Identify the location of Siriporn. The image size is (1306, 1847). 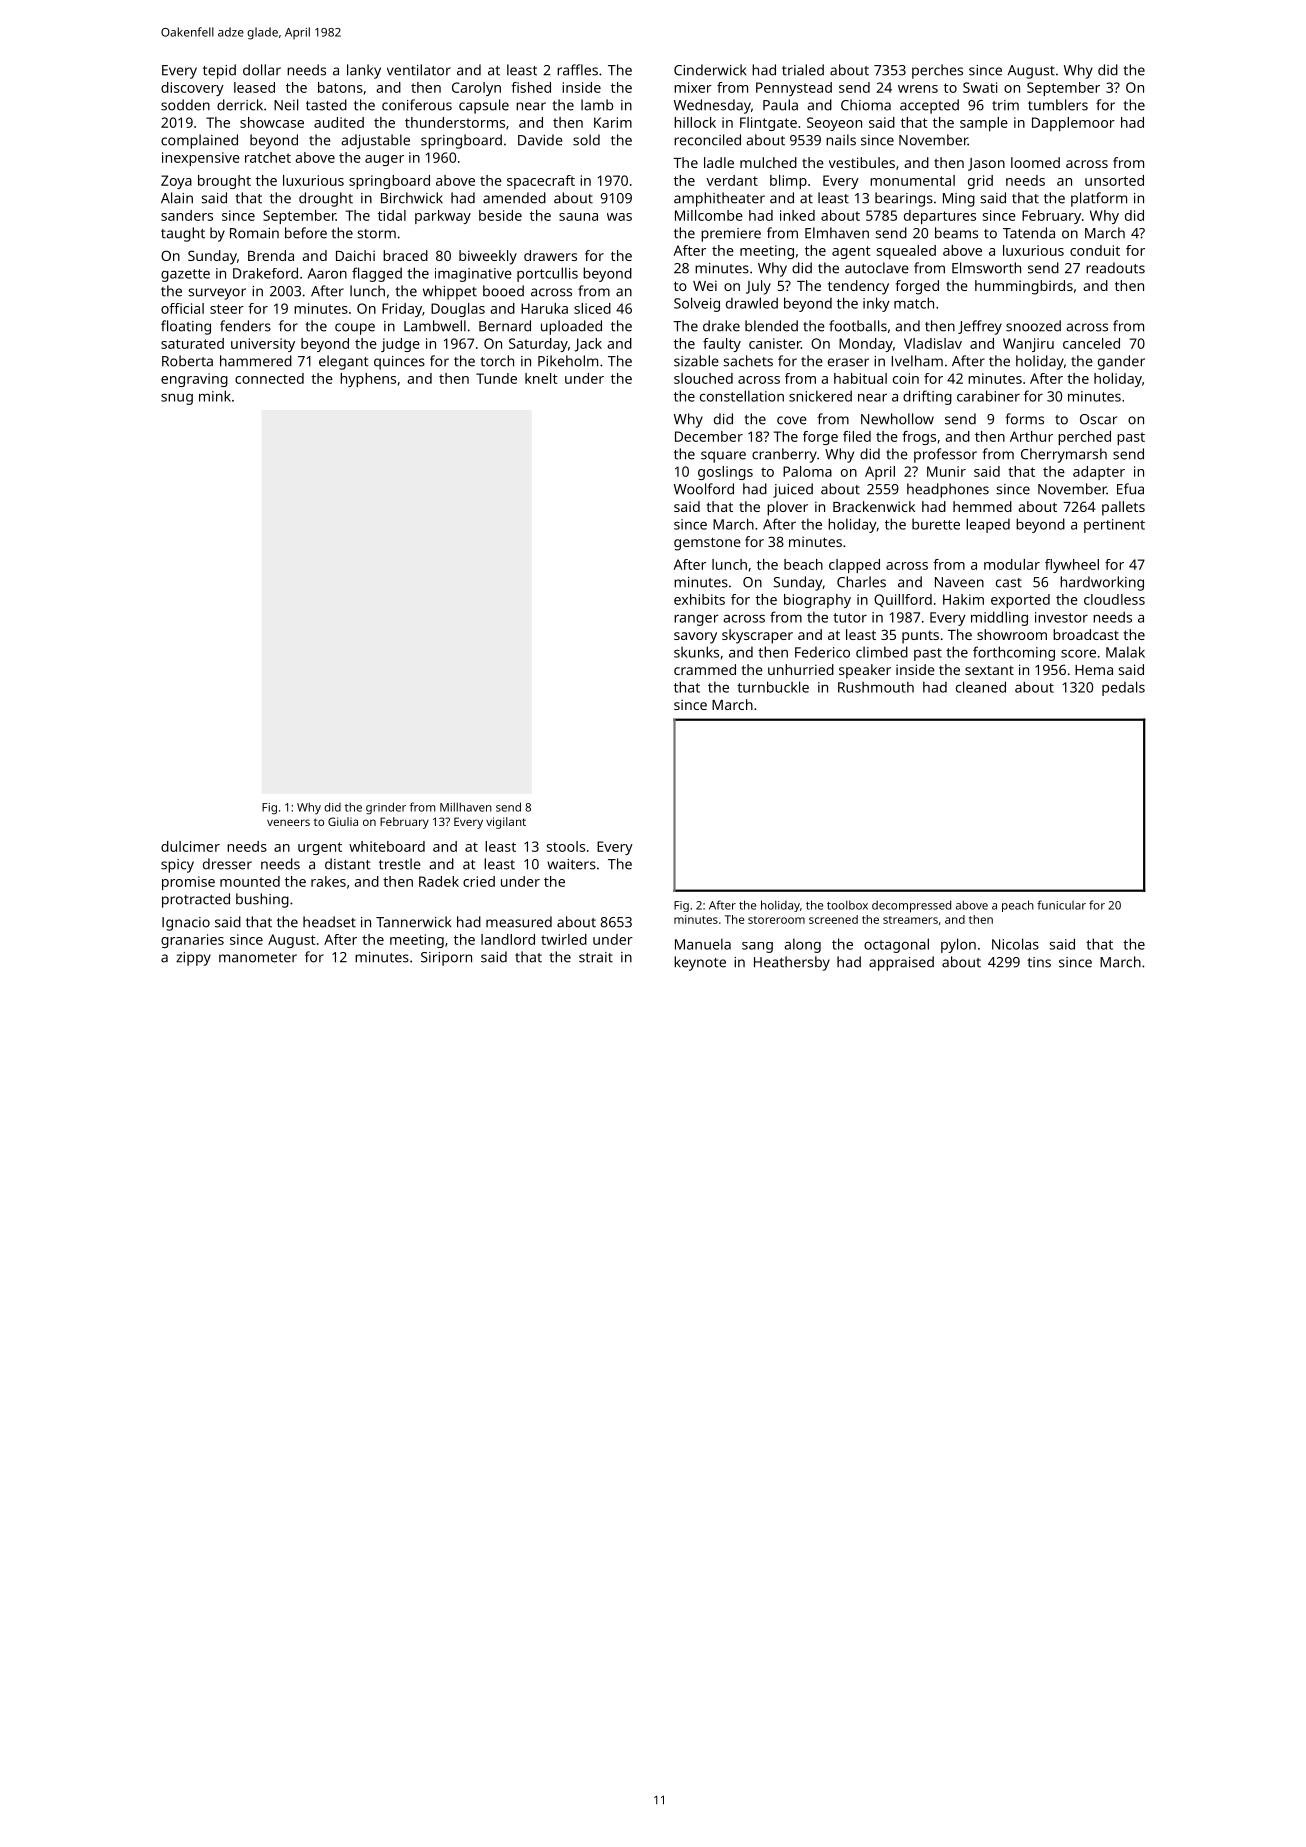
(446, 959).
